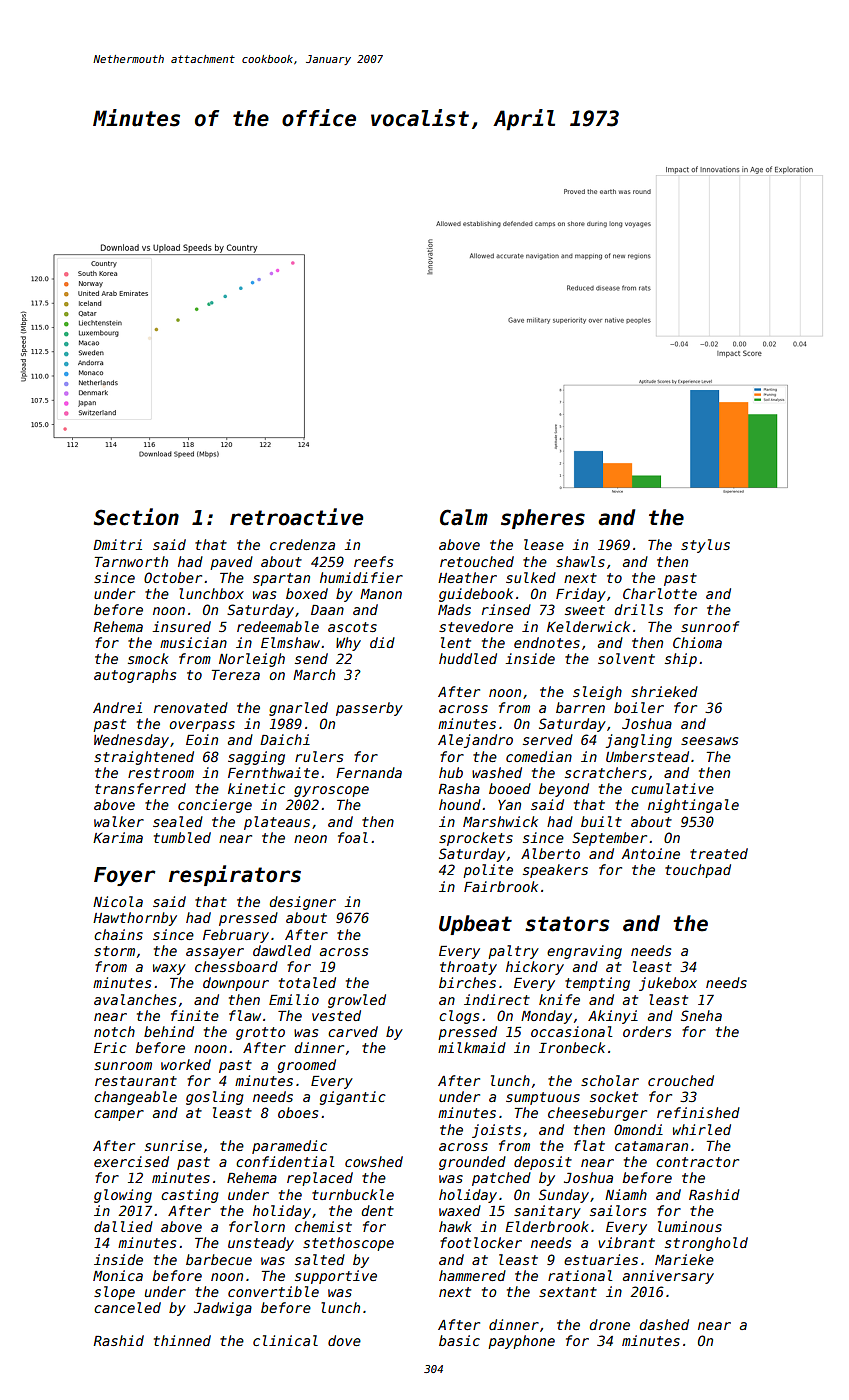 Image resolution: width=849 pixels, height=1400 pixels. What do you see at coordinates (705, 546) in the image?
I see `stylus` at bounding box center [705, 546].
